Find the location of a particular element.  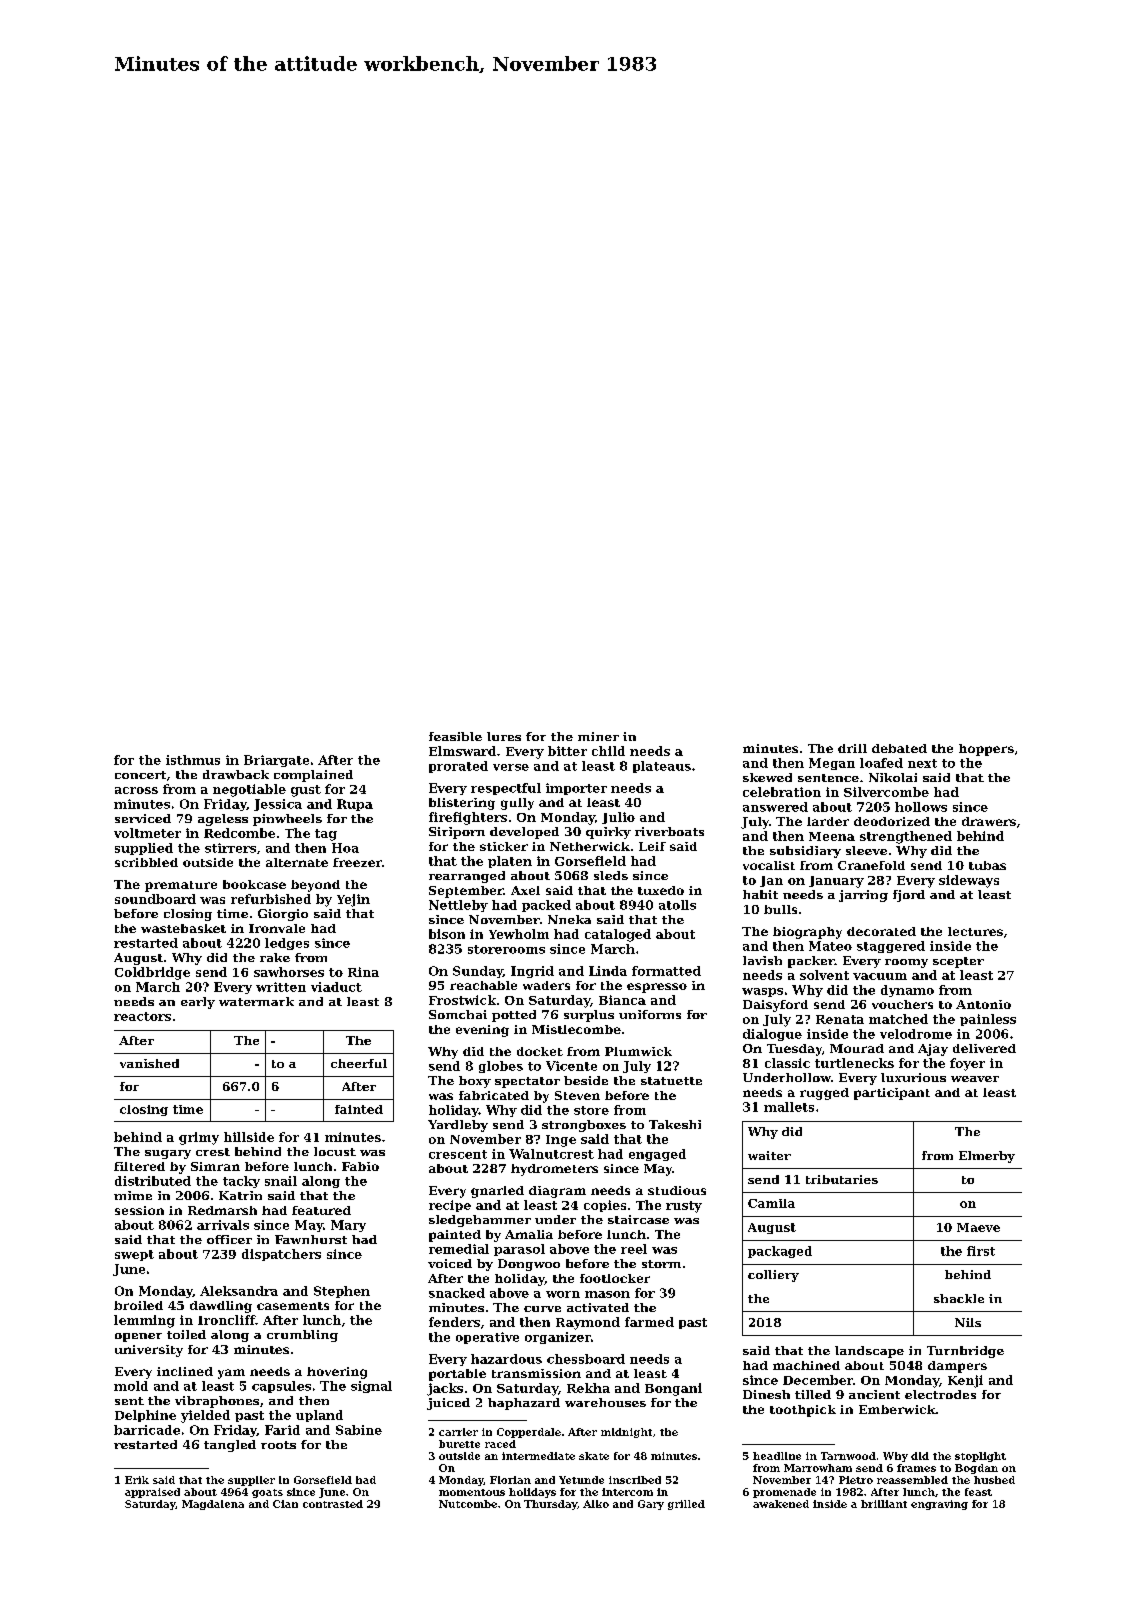

Coldbridge is located at coordinates (152, 973).
